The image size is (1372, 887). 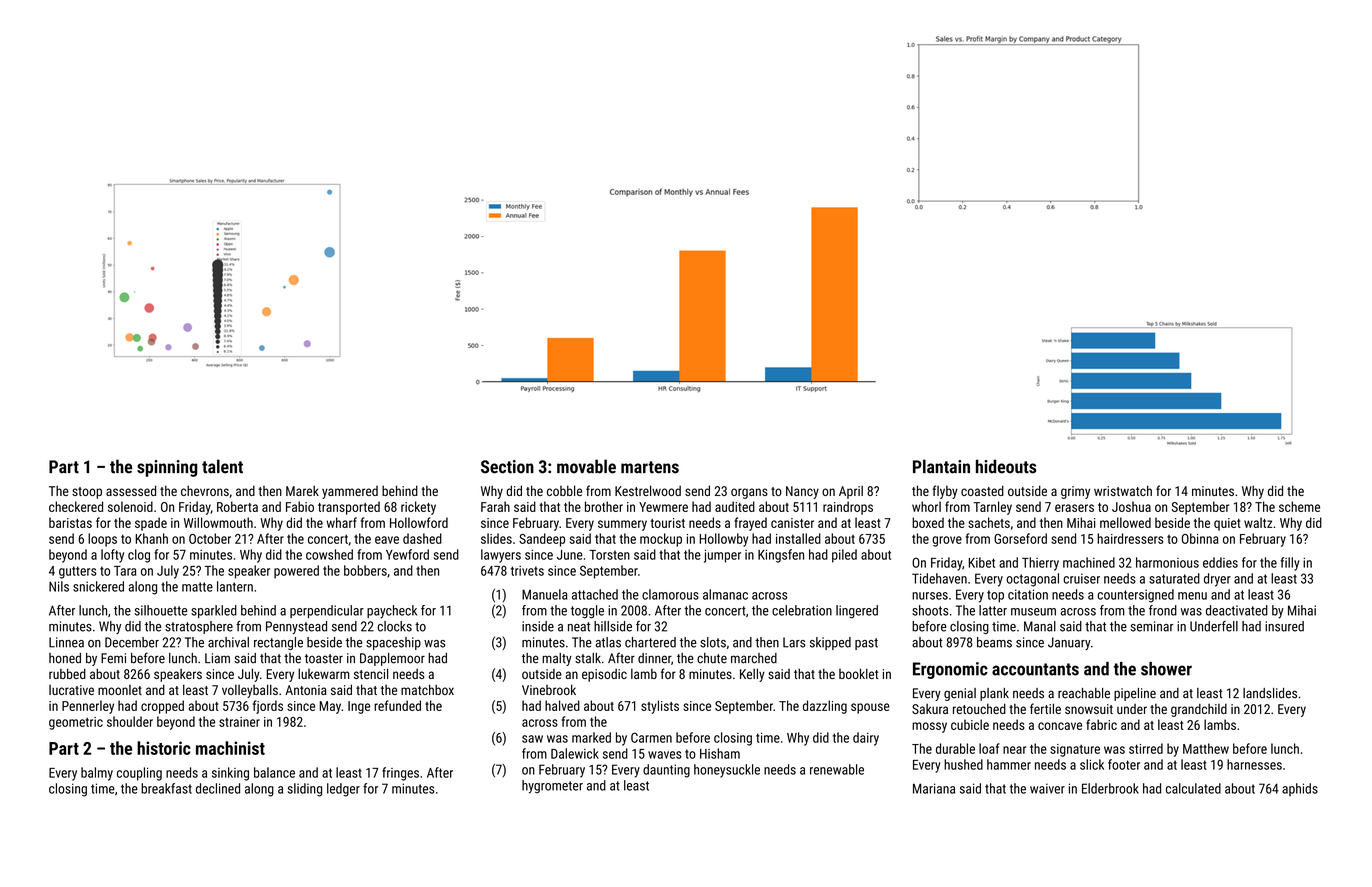 What do you see at coordinates (1006, 466) in the screenshot?
I see `hideouts` at bounding box center [1006, 466].
